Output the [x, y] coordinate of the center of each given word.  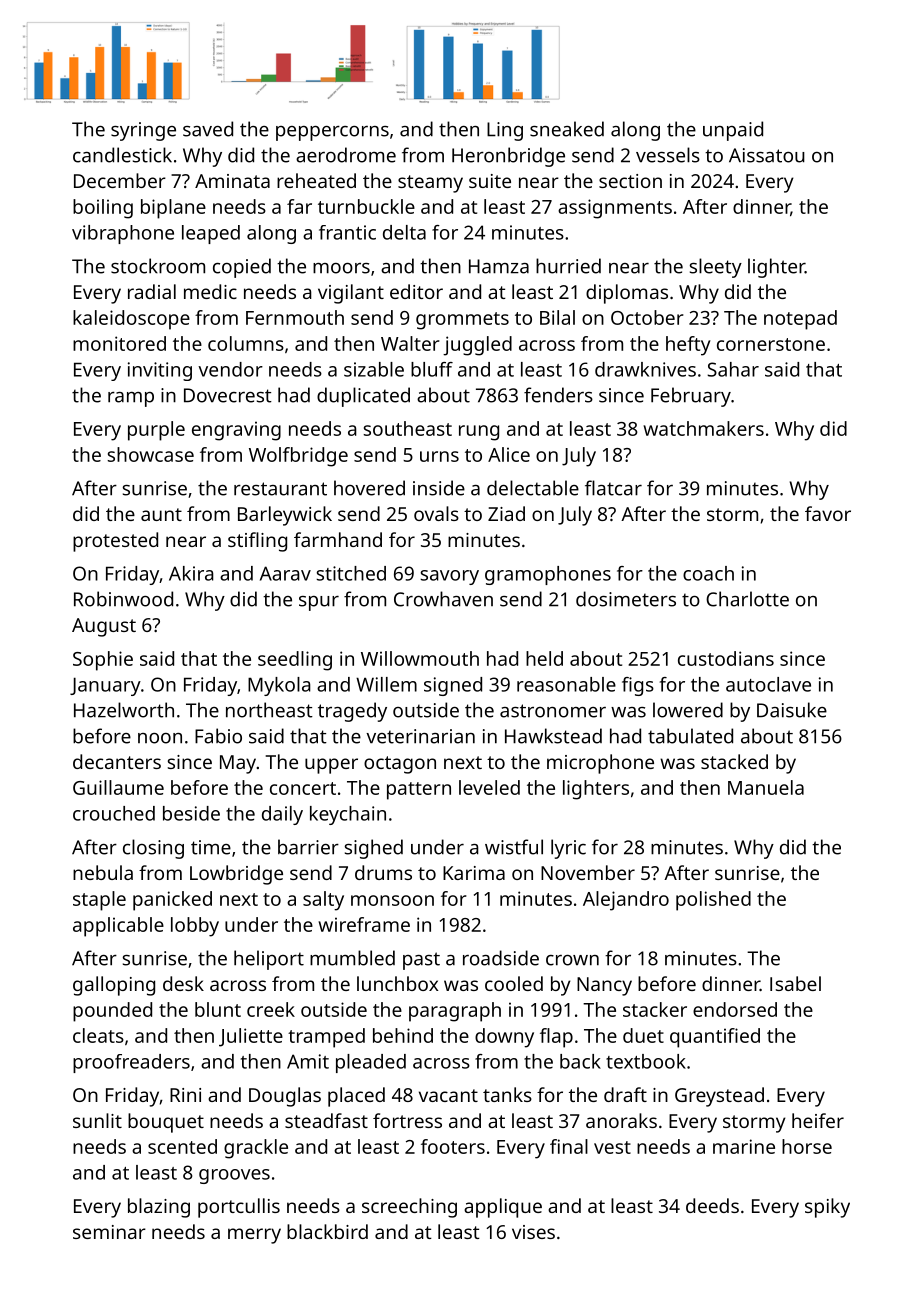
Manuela [766, 787]
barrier [308, 847]
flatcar [613, 488]
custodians [726, 658]
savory [449, 577]
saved [208, 129]
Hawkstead [553, 736]
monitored [119, 343]
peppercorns [332, 133]
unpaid [733, 131]
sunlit [97, 1120]
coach [708, 573]
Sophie [103, 661]
